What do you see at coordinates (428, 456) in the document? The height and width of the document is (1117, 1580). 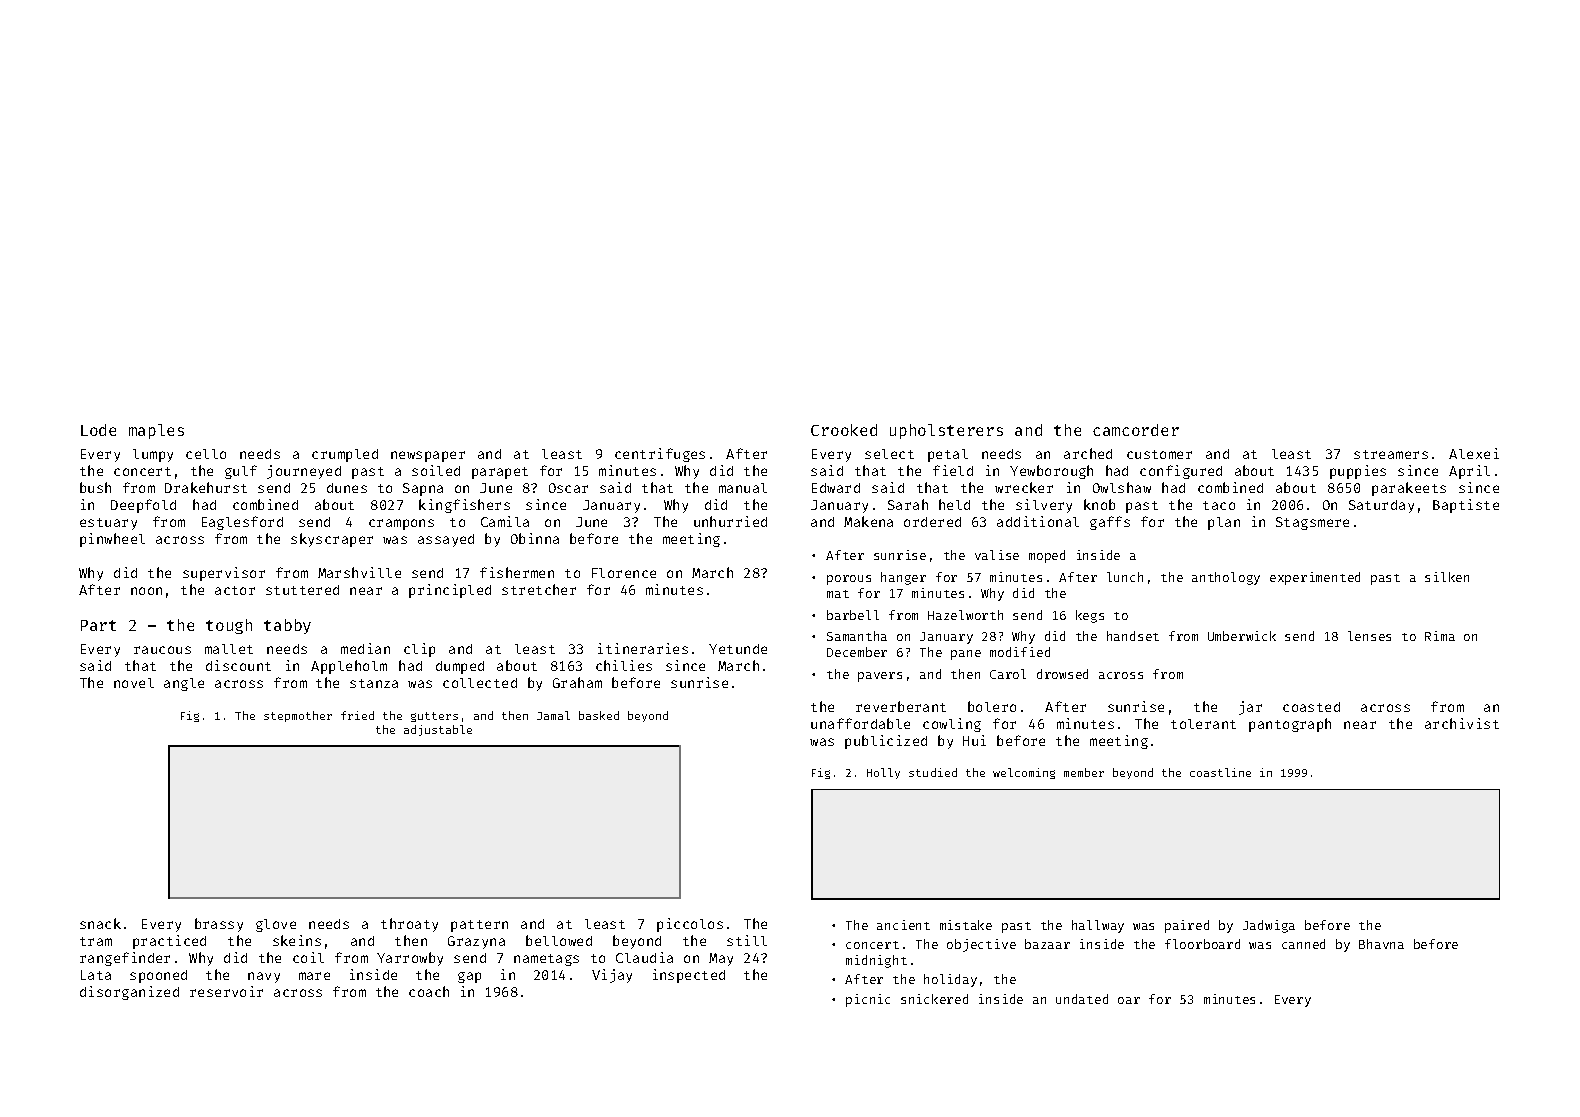 I see `newspaper` at bounding box center [428, 456].
